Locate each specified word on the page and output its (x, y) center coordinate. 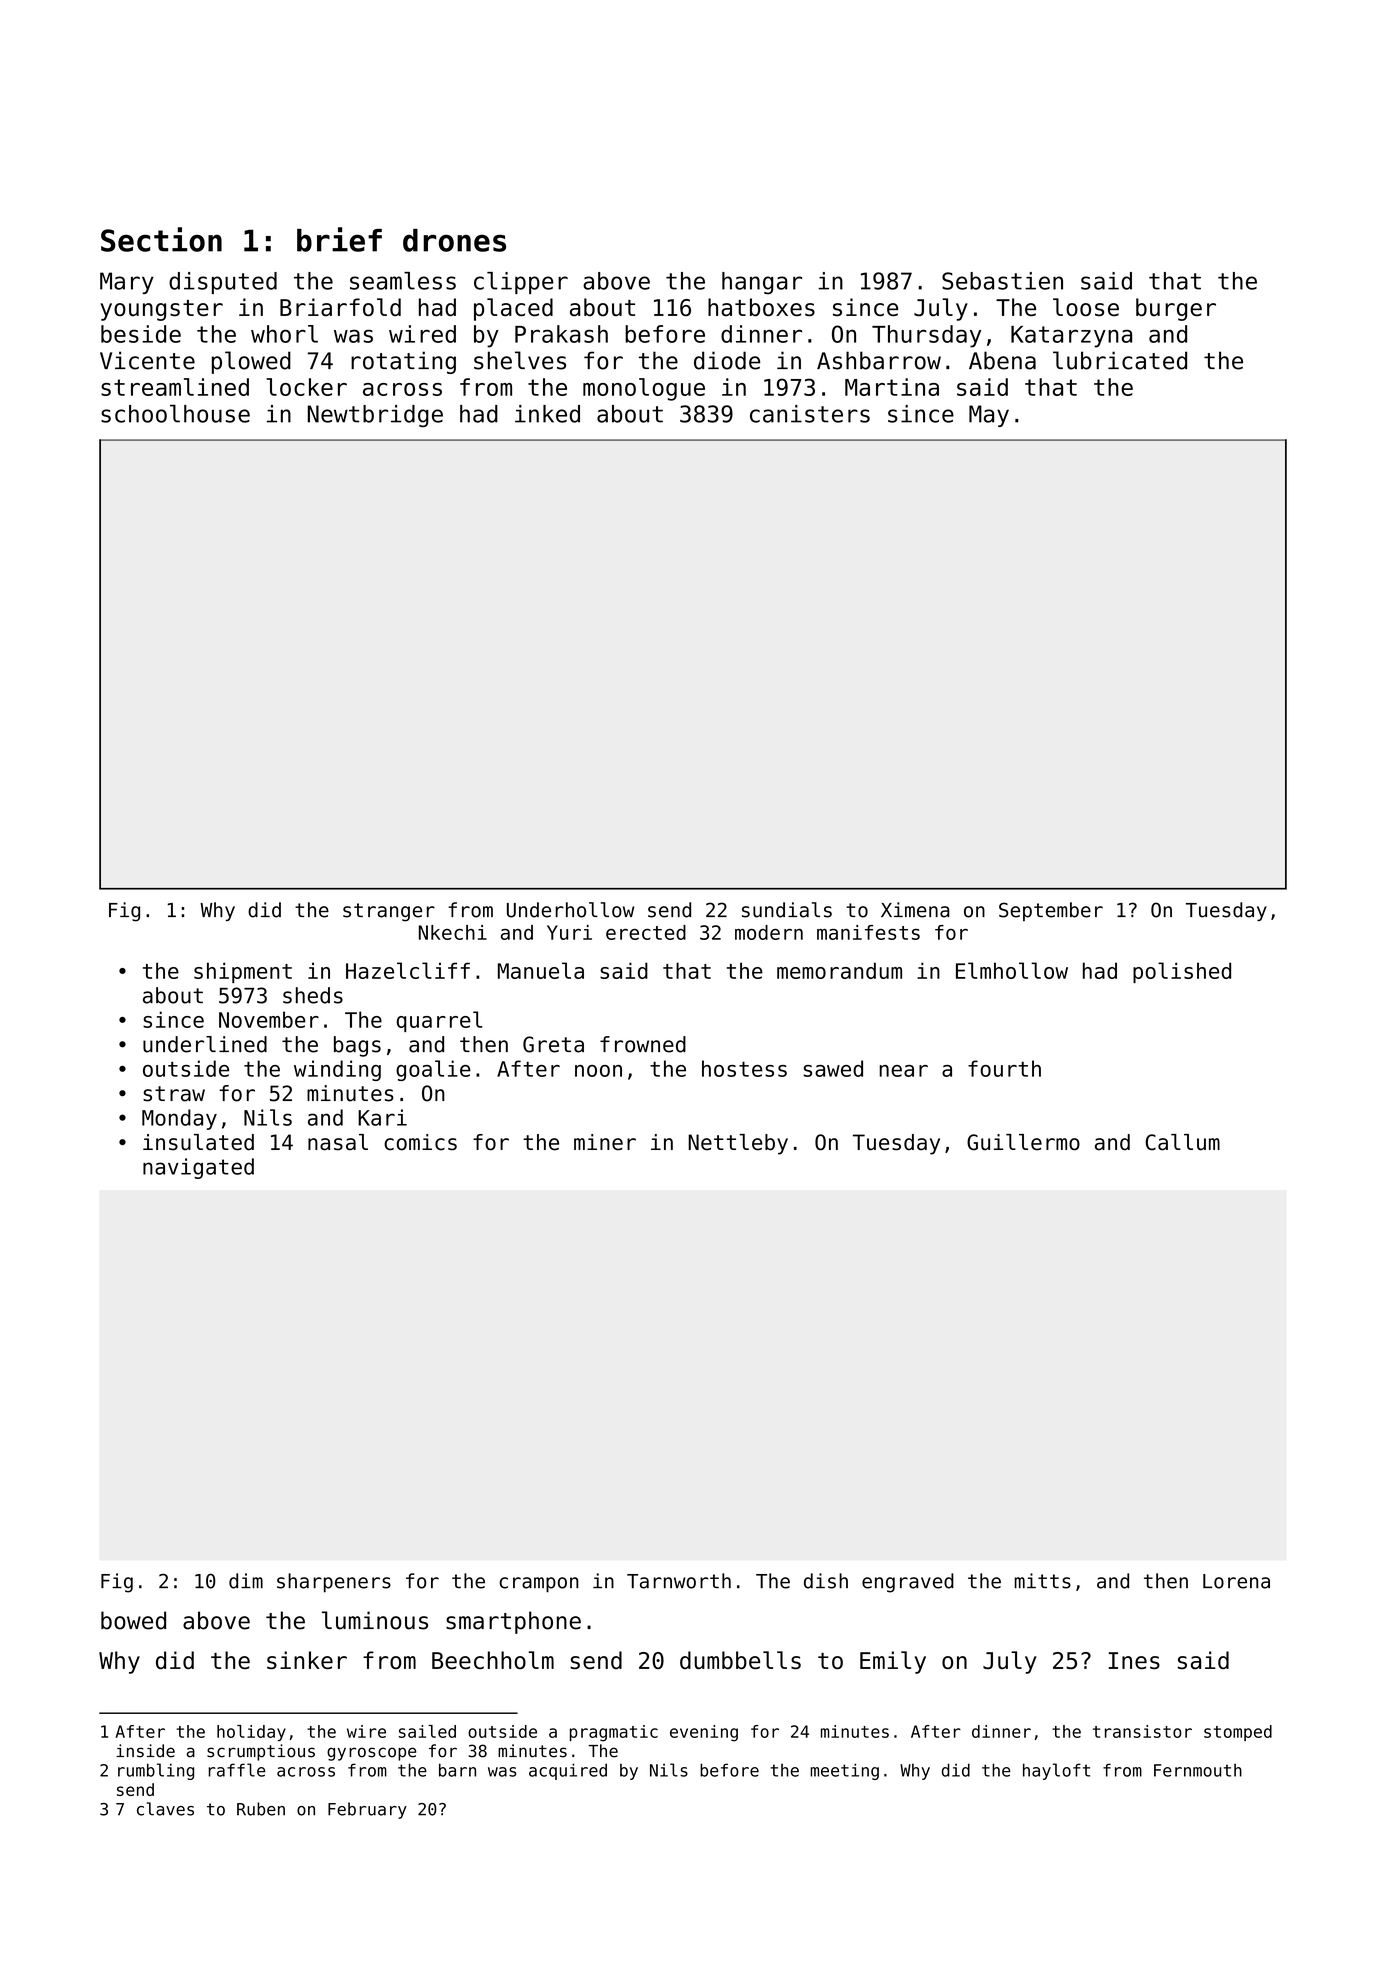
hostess (744, 1068)
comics (420, 1142)
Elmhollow (1012, 970)
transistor (1142, 1731)
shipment (243, 972)
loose (1086, 307)
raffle (236, 1770)
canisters (810, 414)
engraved (908, 1583)
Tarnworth (679, 1581)
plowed (251, 362)
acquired (568, 1771)
